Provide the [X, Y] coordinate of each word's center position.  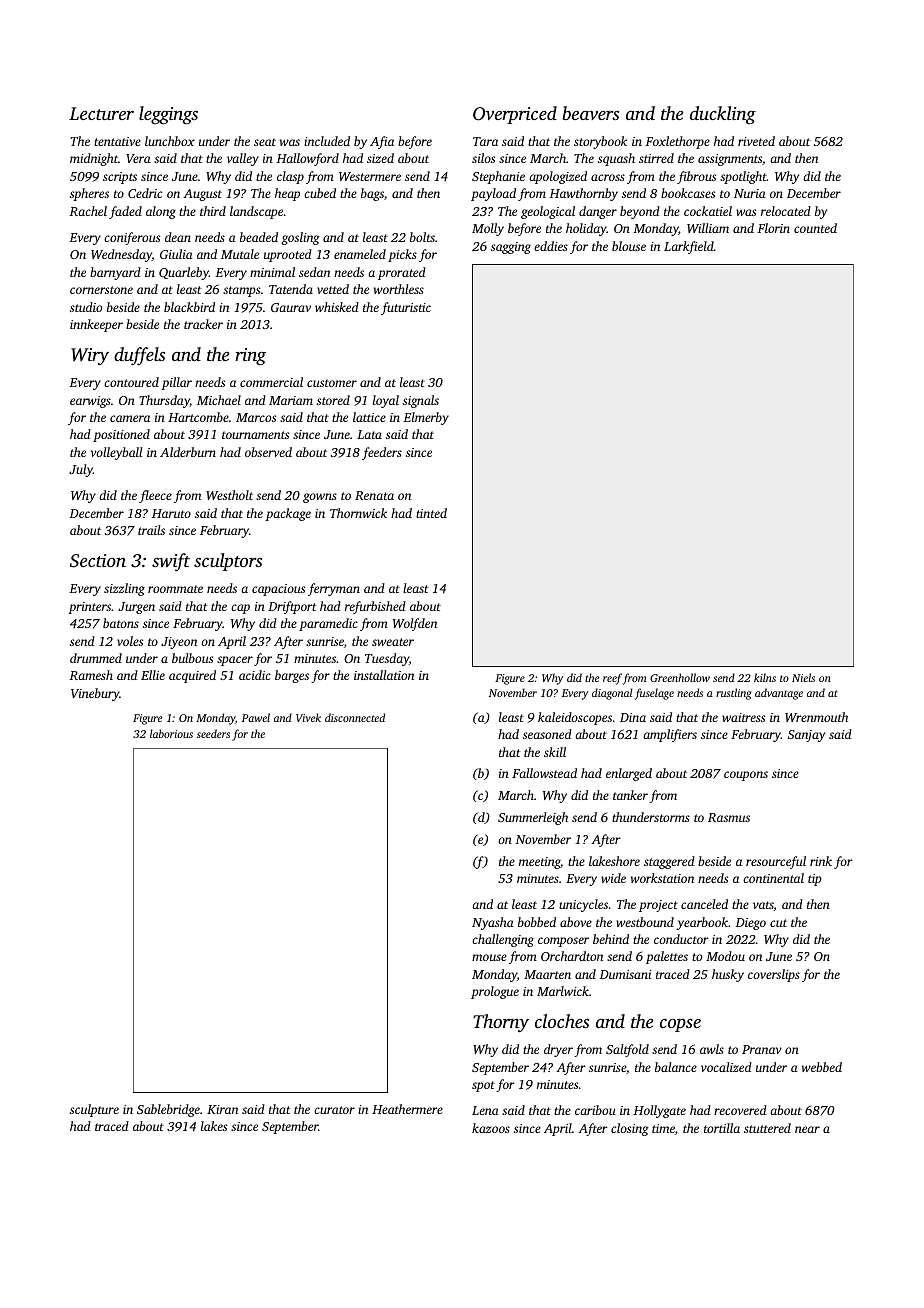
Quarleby [184, 273]
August [202, 195]
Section [98, 561]
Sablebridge [168, 1110]
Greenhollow [680, 677]
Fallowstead [544, 773]
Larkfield [689, 247]
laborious [171, 733]
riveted [756, 141]
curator [334, 1110]
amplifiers [670, 735]
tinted [431, 513]
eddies [551, 246]
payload [493, 194]
